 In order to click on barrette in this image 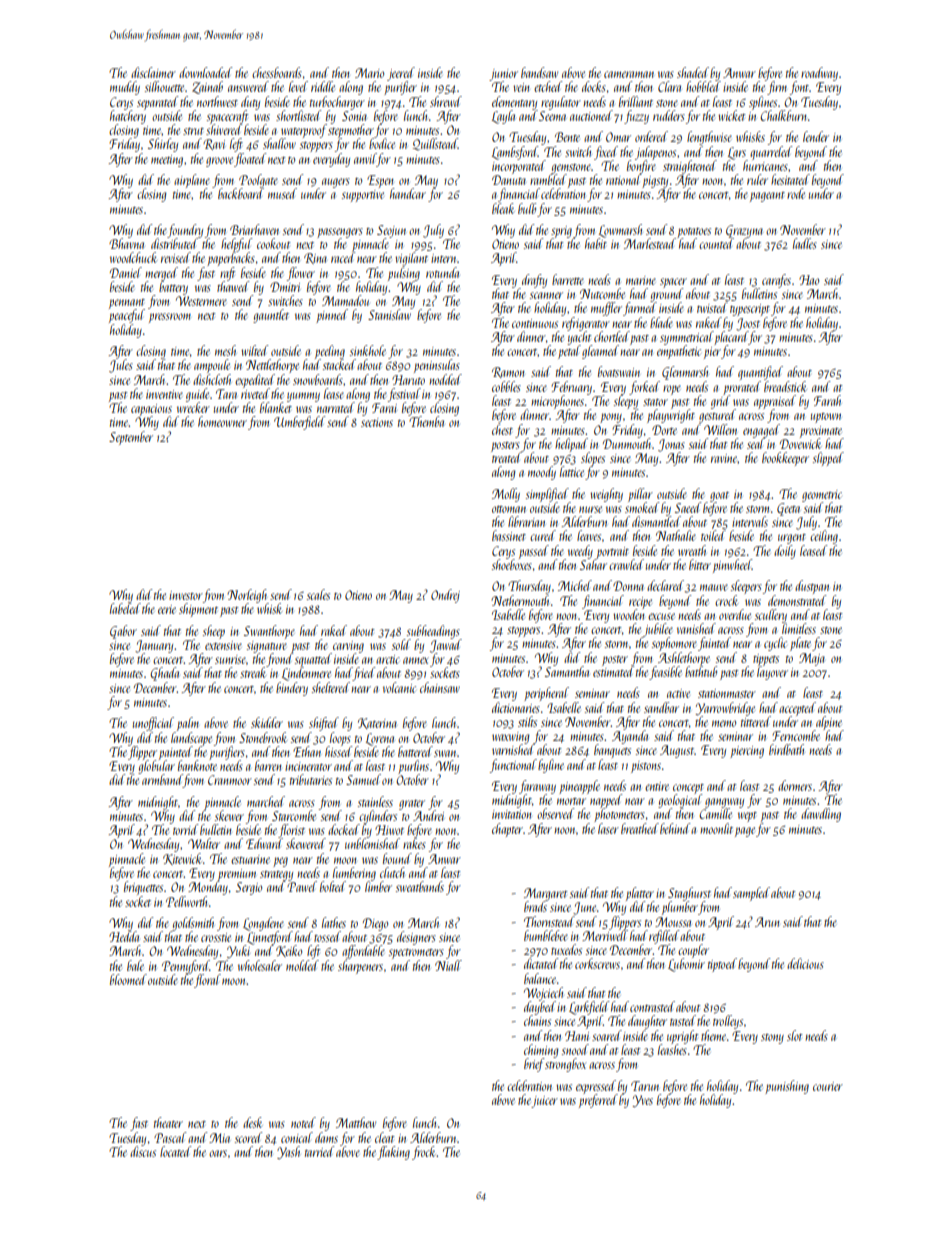, I will do `click(568, 279)`.
